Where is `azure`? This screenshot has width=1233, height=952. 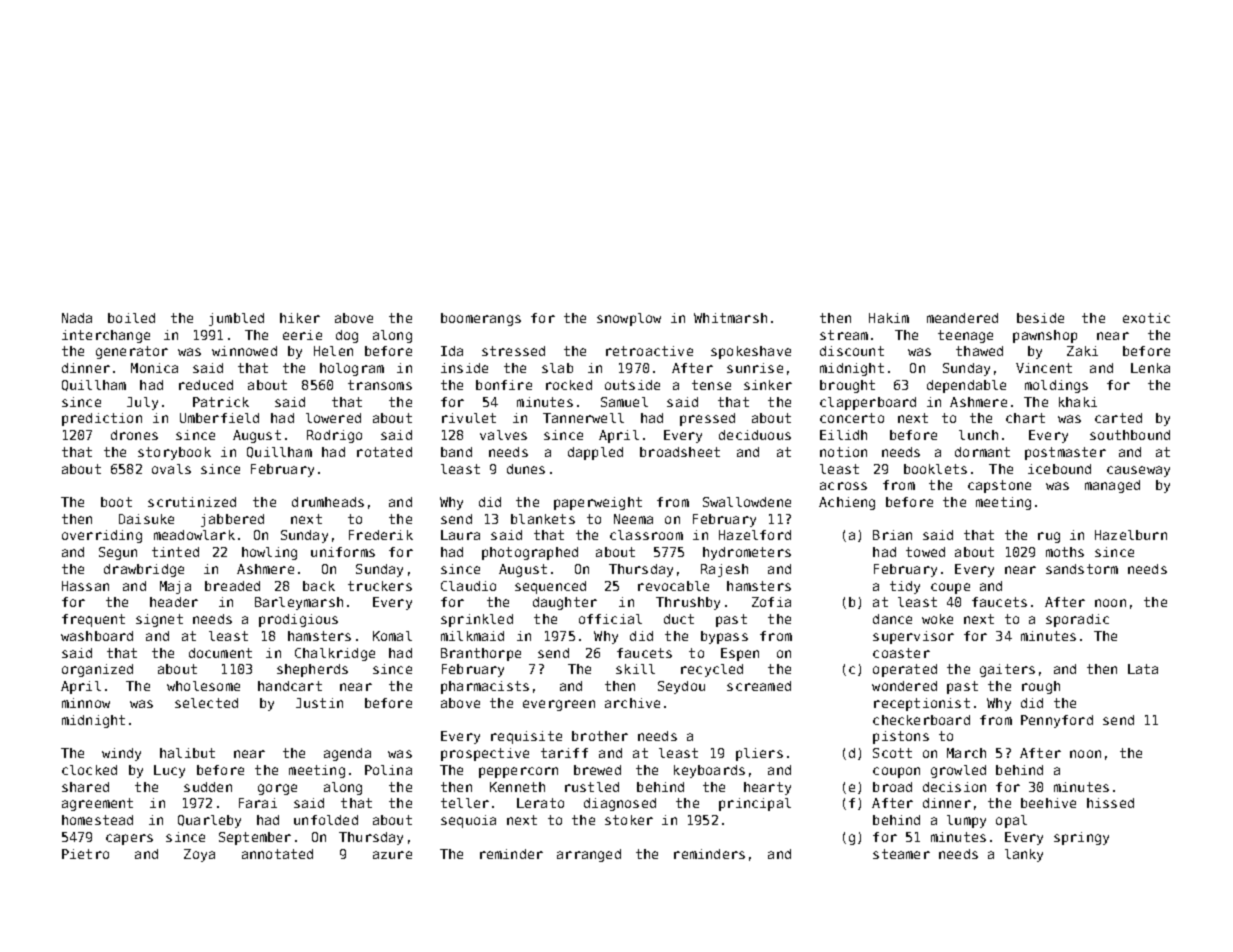 azure is located at coordinates (392, 855).
